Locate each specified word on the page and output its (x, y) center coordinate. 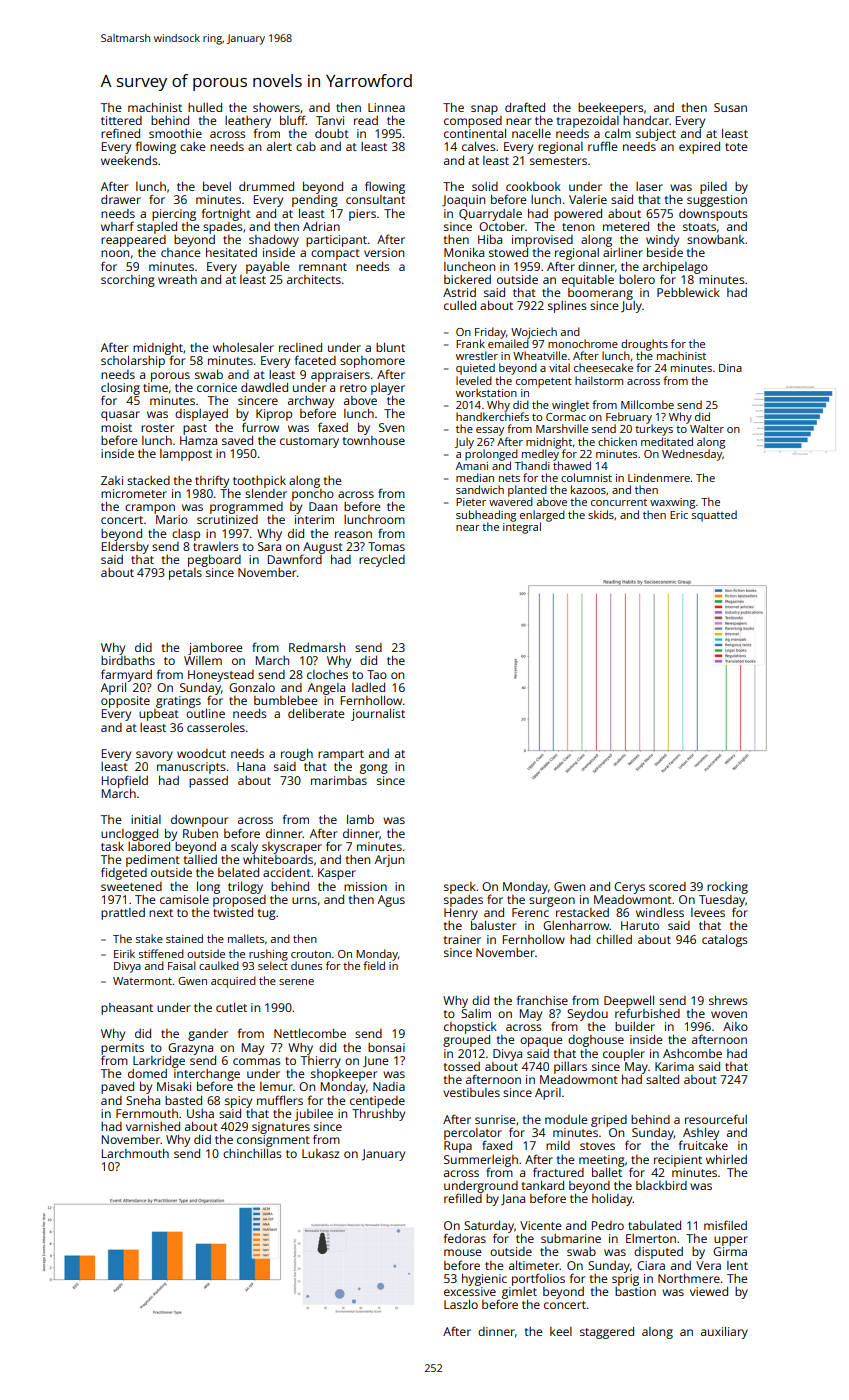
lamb (360, 819)
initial (146, 819)
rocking (727, 888)
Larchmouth (135, 1153)
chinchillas (252, 1153)
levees (708, 912)
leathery (248, 122)
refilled (463, 1198)
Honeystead (221, 676)
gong (374, 769)
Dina (730, 368)
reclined (300, 347)
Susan (730, 107)
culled (460, 305)
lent (737, 1265)
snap (484, 110)
